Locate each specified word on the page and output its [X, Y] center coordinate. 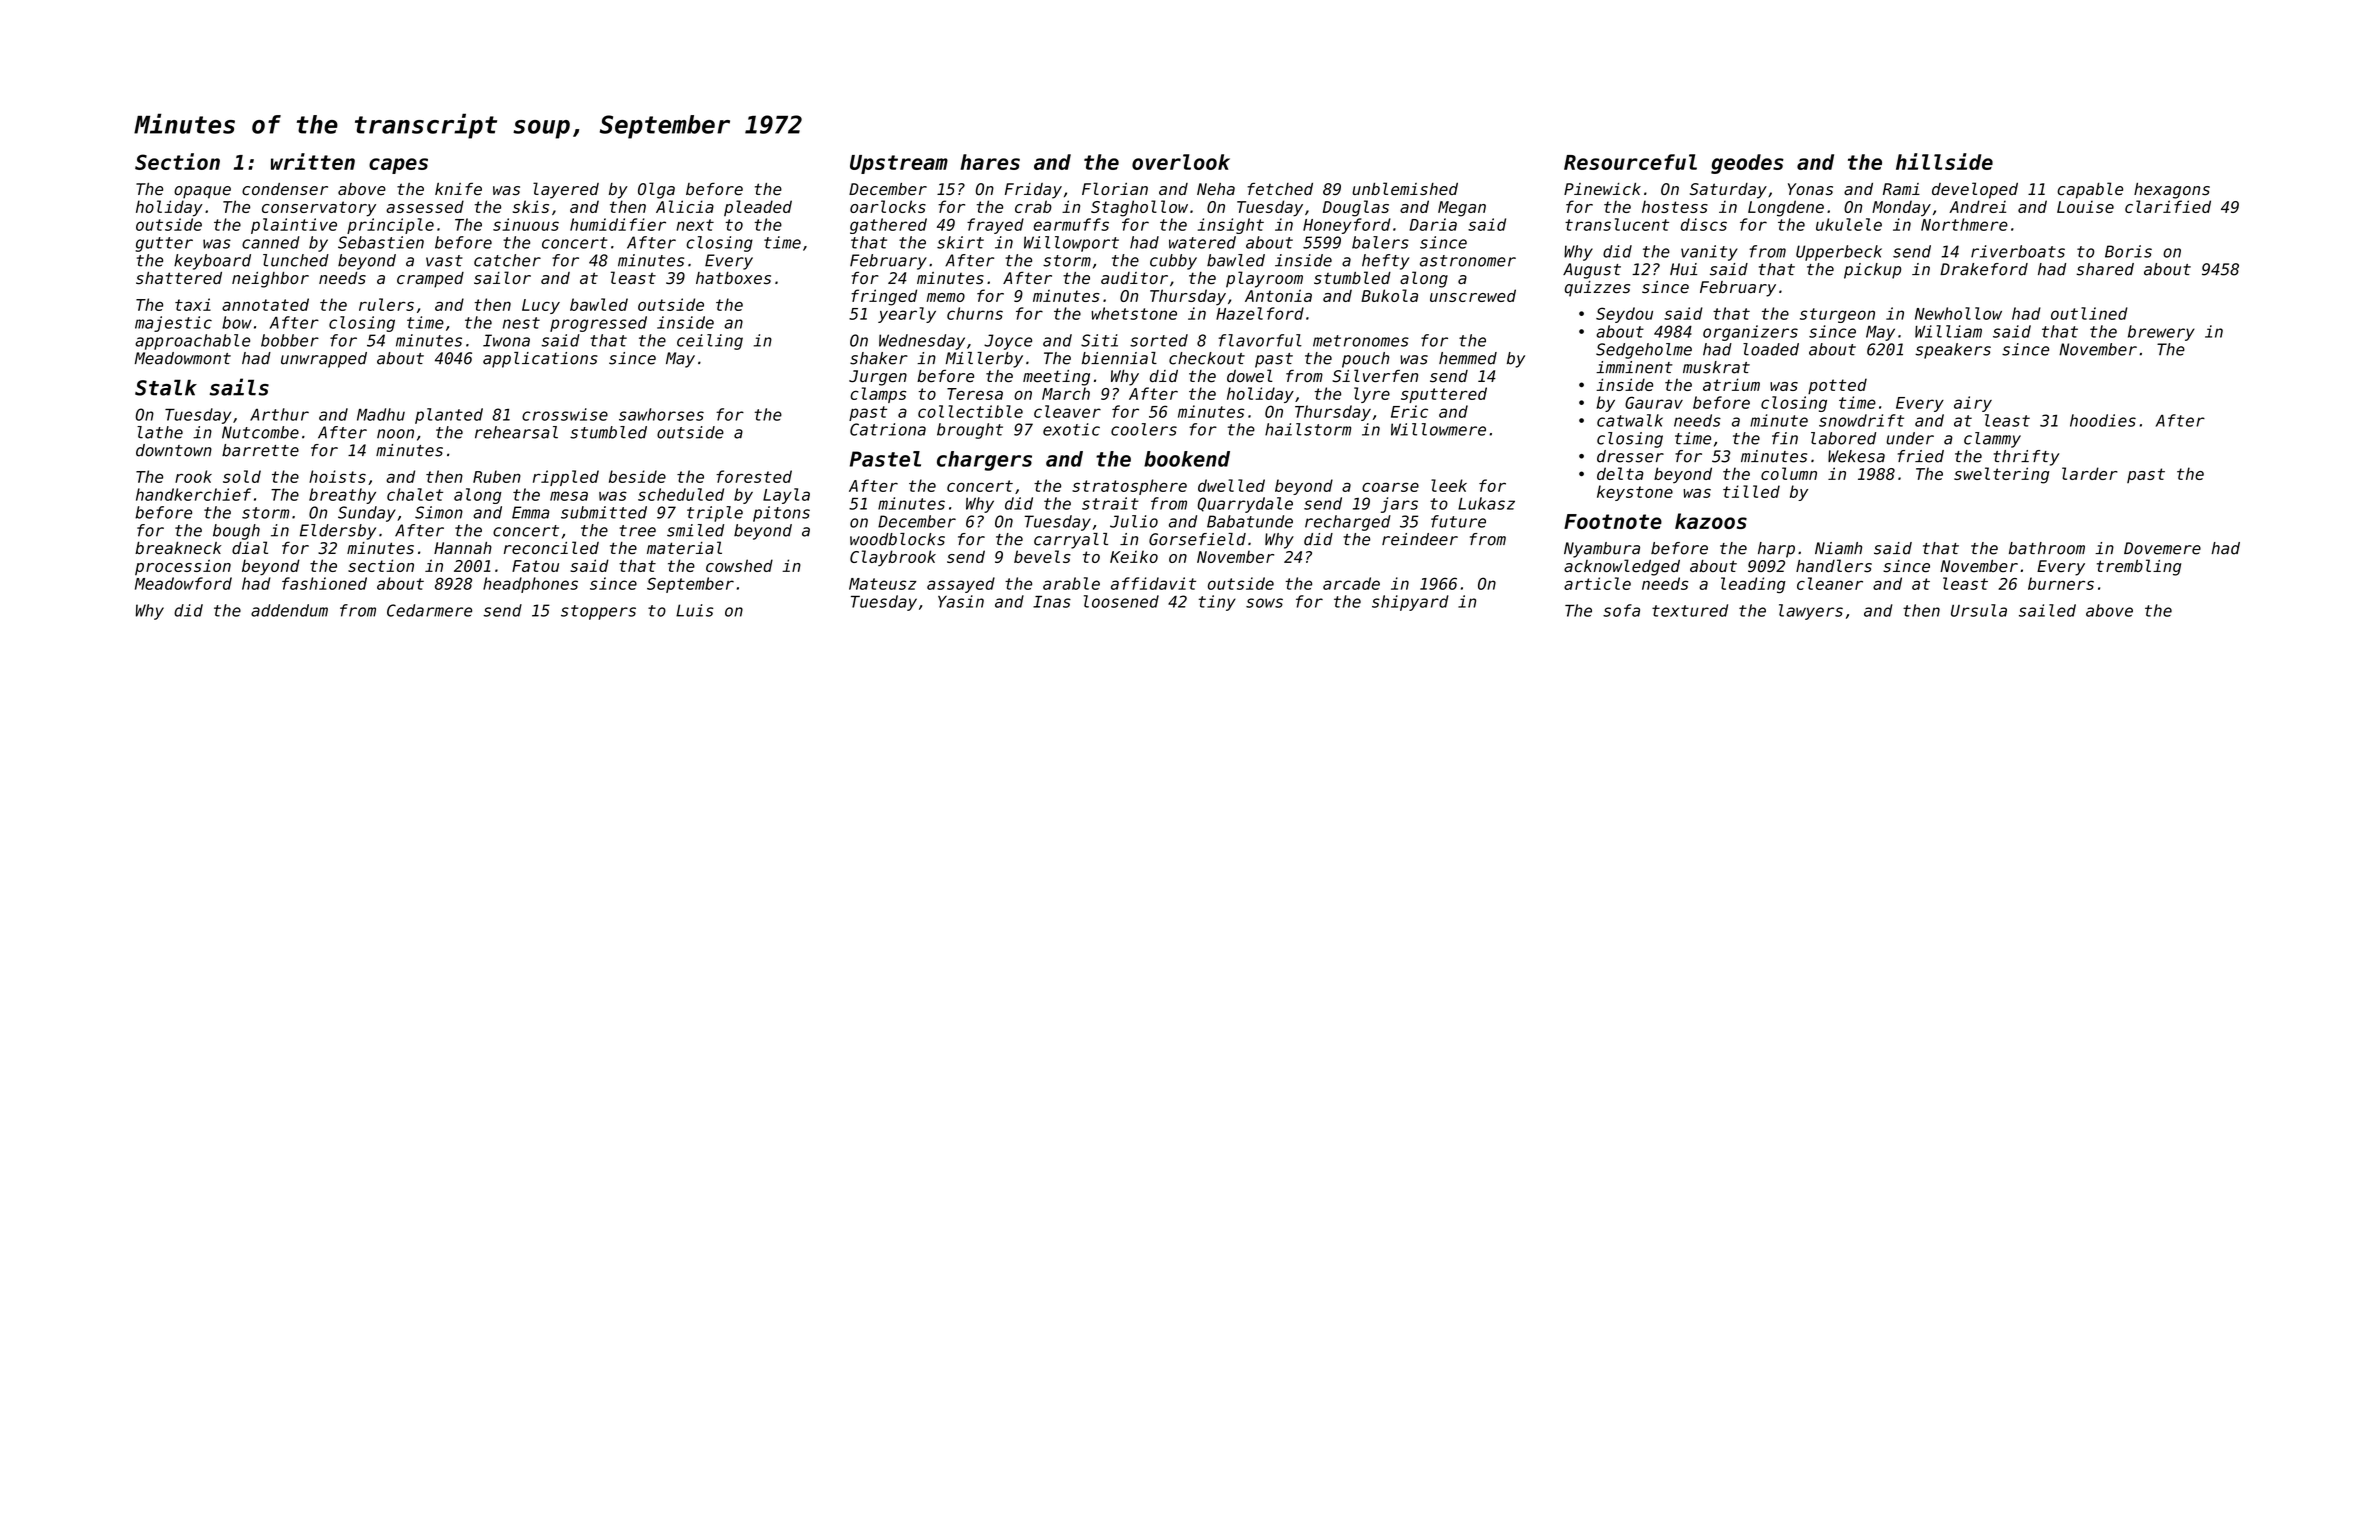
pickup [1872, 271]
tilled [1751, 491]
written [313, 161]
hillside [1944, 161]
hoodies [2103, 420]
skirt [960, 242]
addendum [289, 610]
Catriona [888, 429]
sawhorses [661, 414]
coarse [1390, 487]
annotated [265, 304]
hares [990, 162]
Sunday [367, 514]
